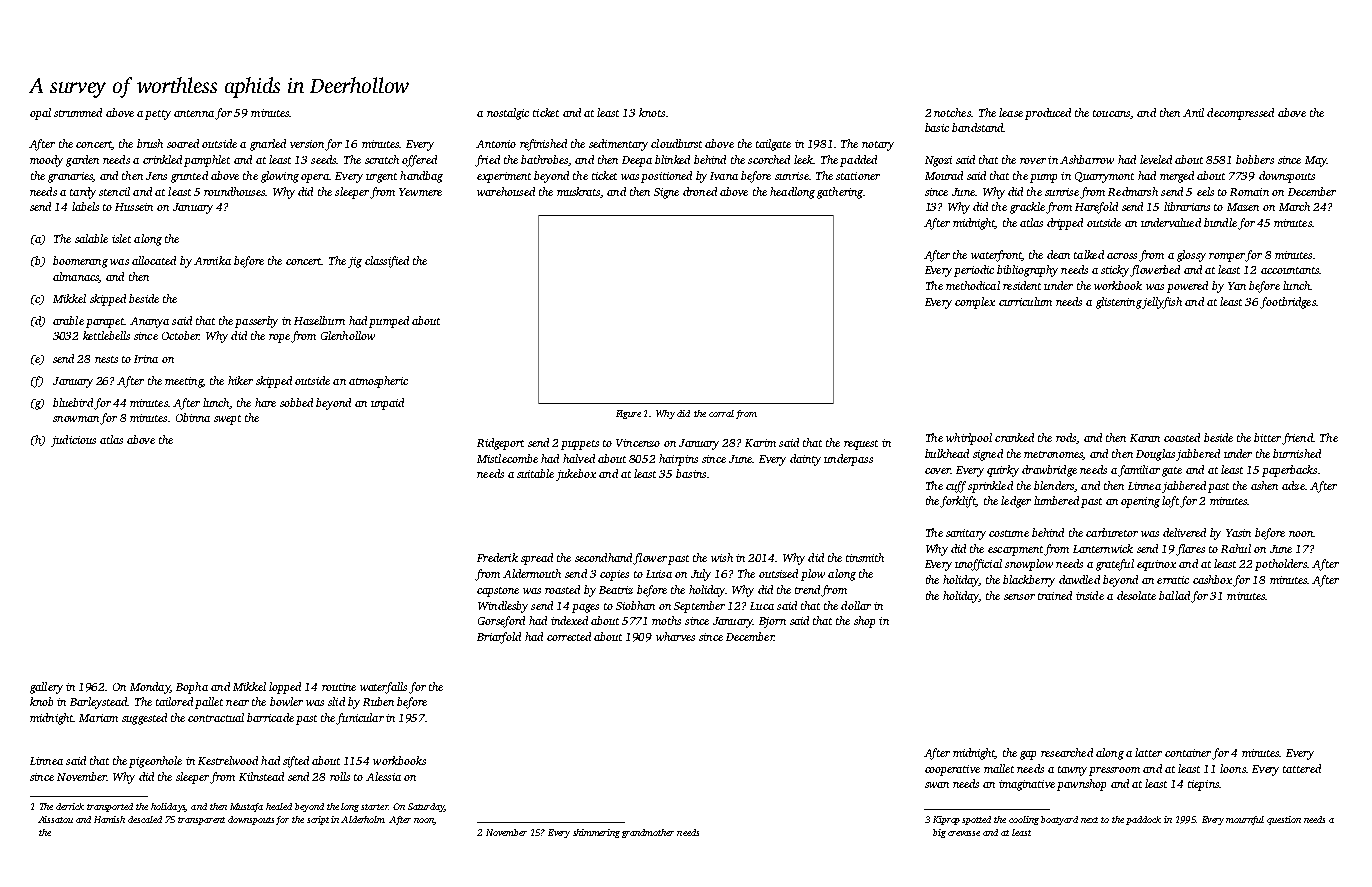  I want to click on researched, so click(1067, 752).
